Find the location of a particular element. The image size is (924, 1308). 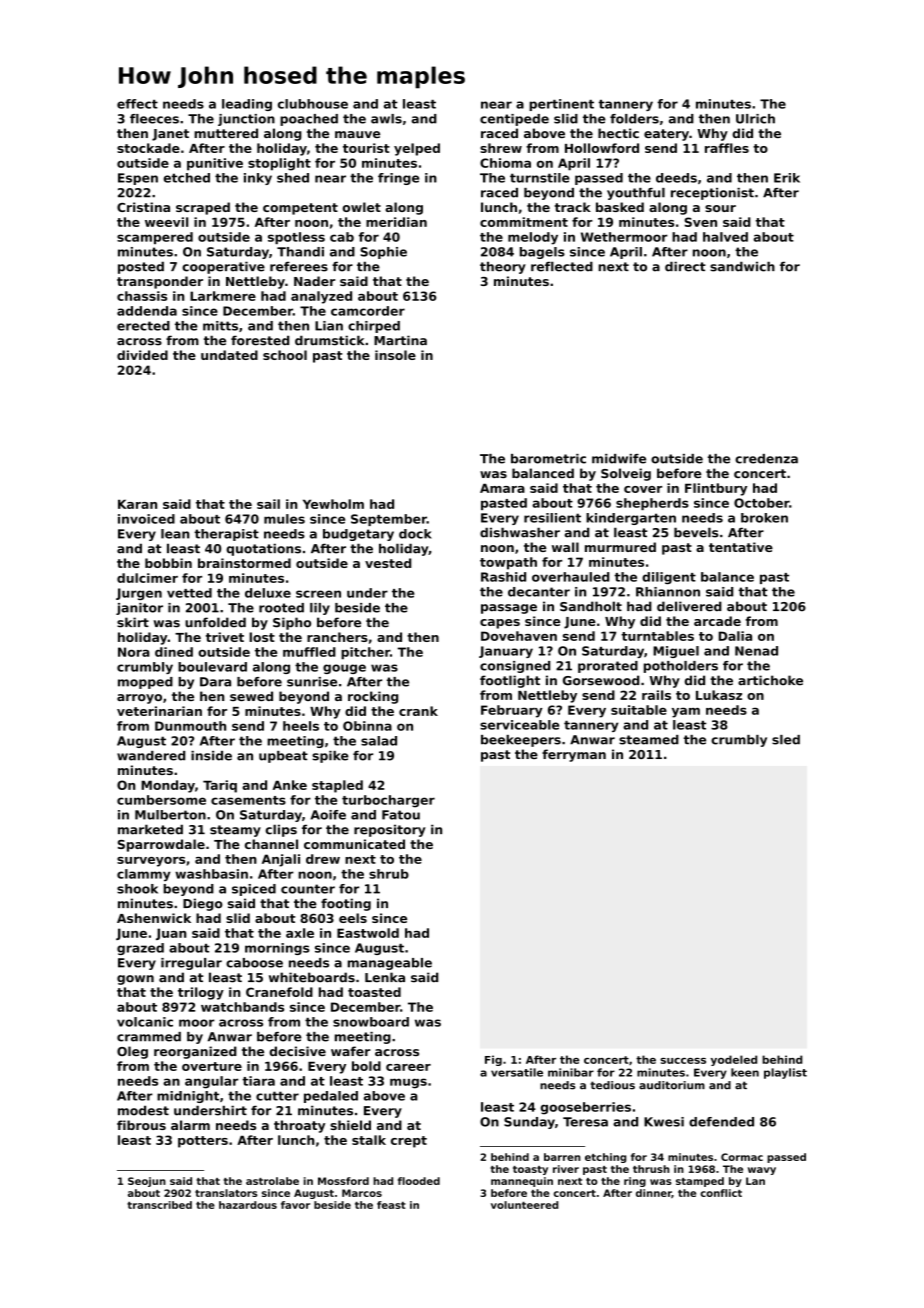

sandwich is located at coordinates (742, 266).
